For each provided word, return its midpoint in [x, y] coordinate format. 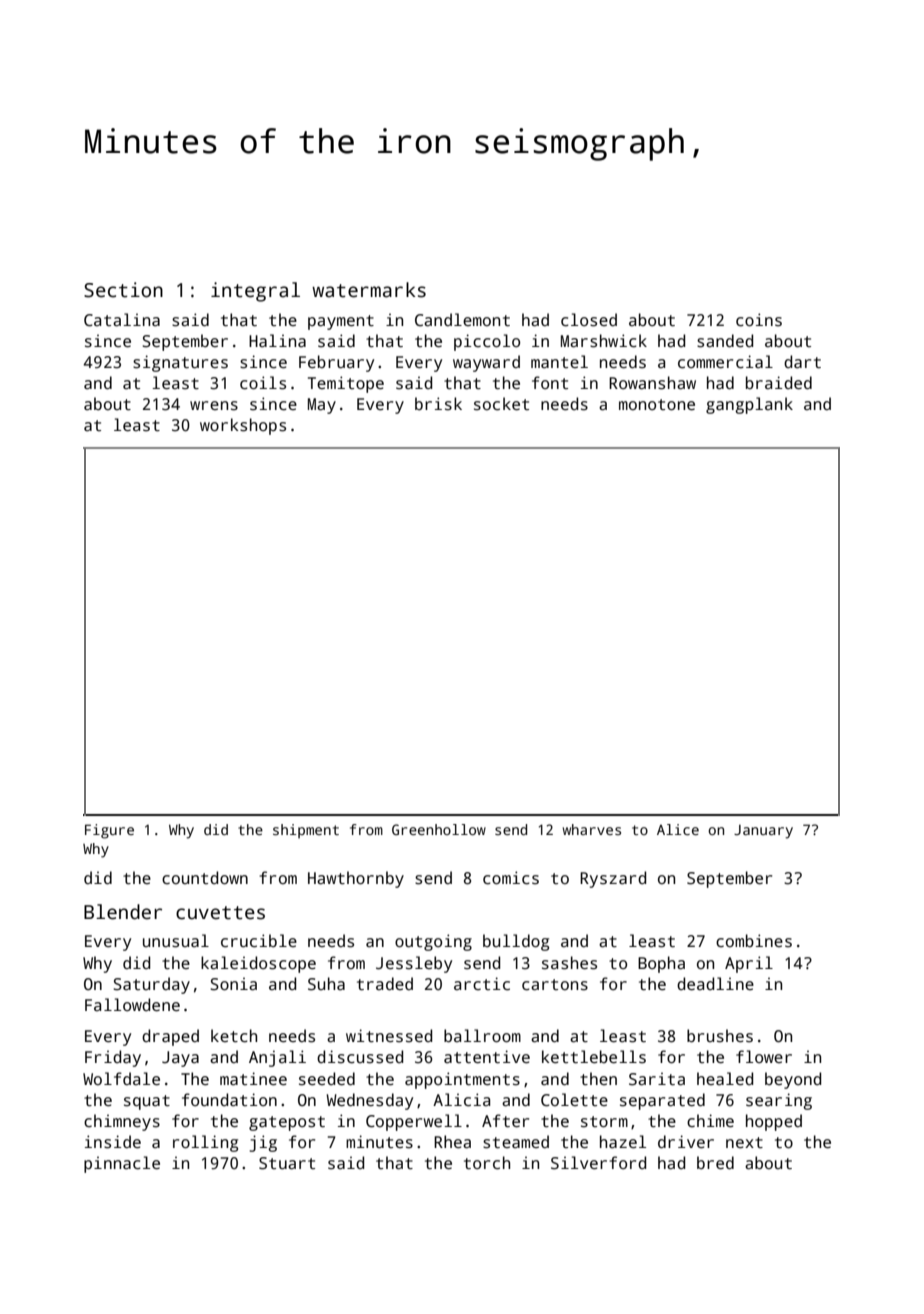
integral [255, 292]
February [336, 363]
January [763, 832]
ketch [234, 1036]
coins [759, 320]
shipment [306, 831]
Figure [109, 831]
